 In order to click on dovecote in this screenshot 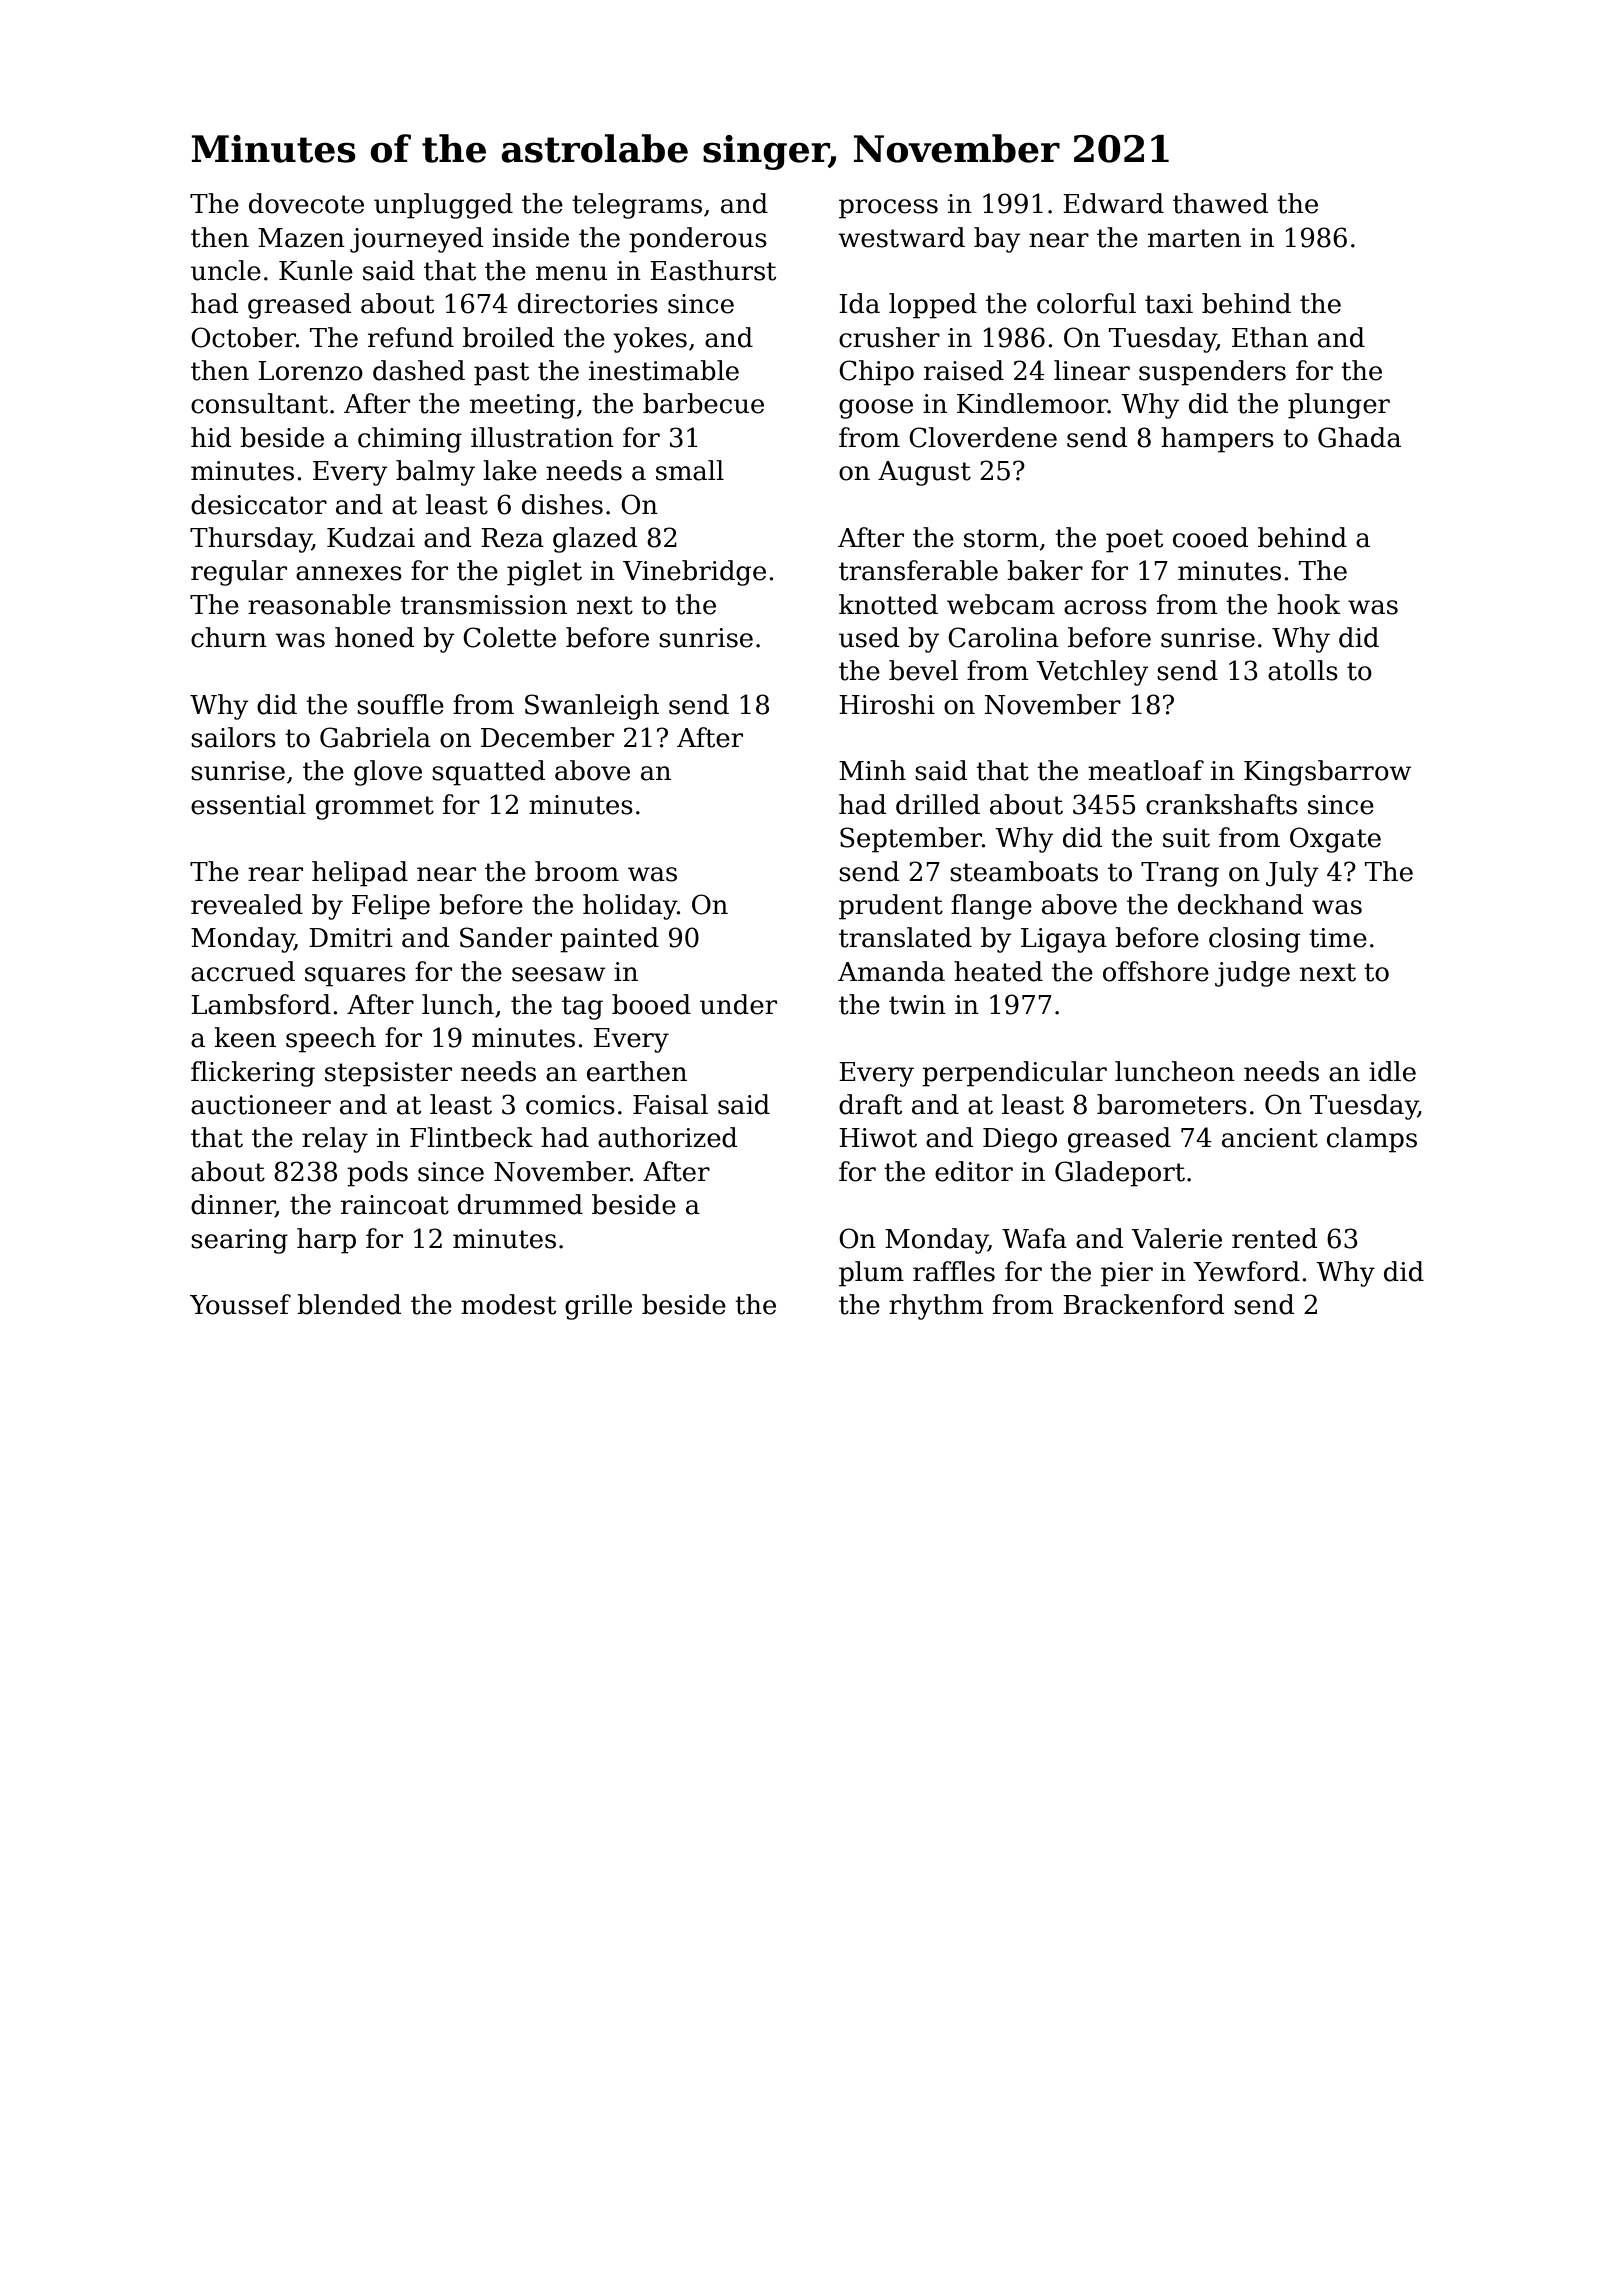, I will do `click(306, 203)`.
